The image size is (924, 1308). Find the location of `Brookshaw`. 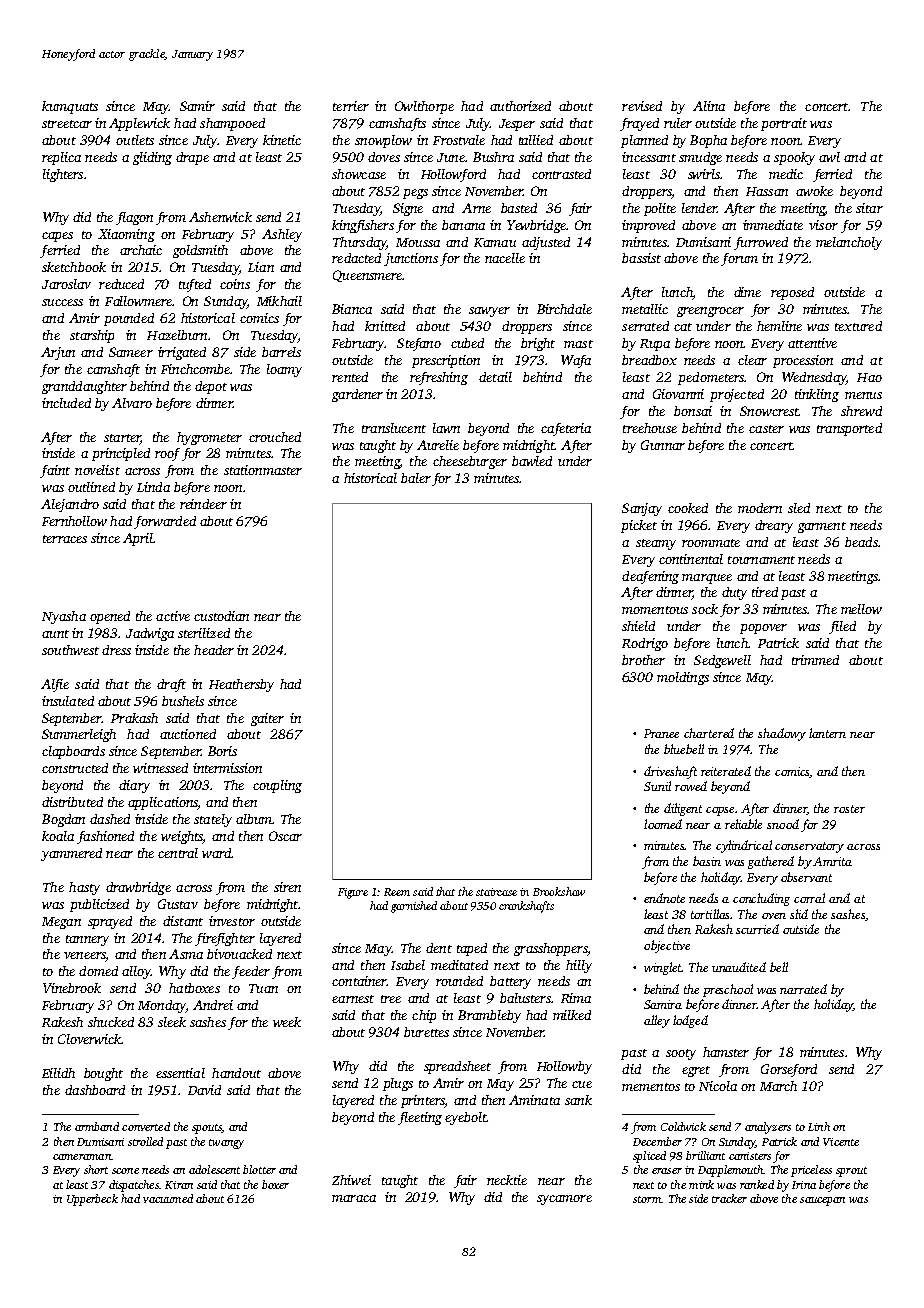

Brookshaw is located at coordinates (559, 891).
